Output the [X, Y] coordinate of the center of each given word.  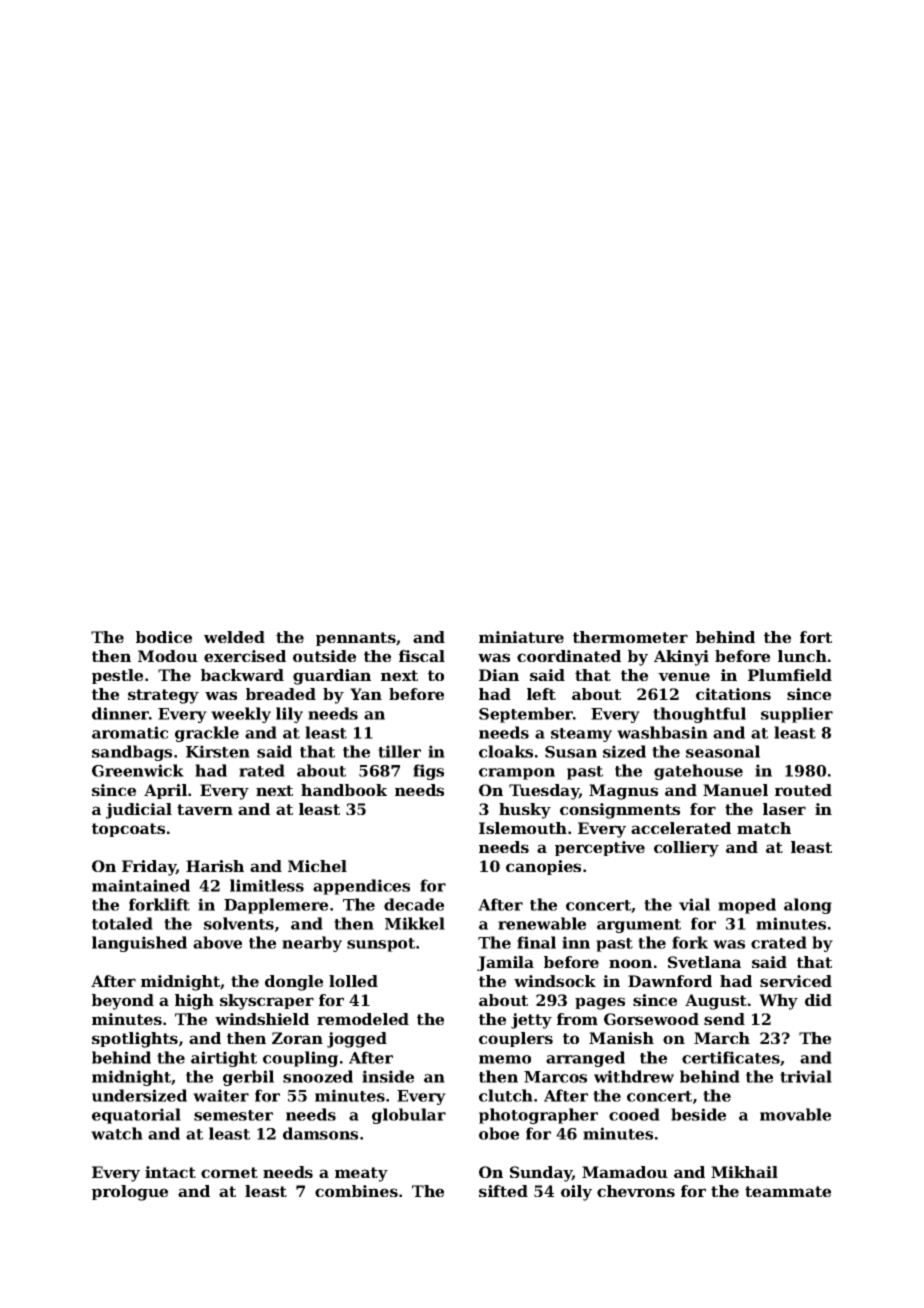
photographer [538, 1116]
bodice [164, 637]
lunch [802, 656]
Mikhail [744, 1172]
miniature [521, 637]
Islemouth [523, 828]
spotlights [135, 1040]
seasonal [723, 751]
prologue [130, 1193]
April [165, 791]
